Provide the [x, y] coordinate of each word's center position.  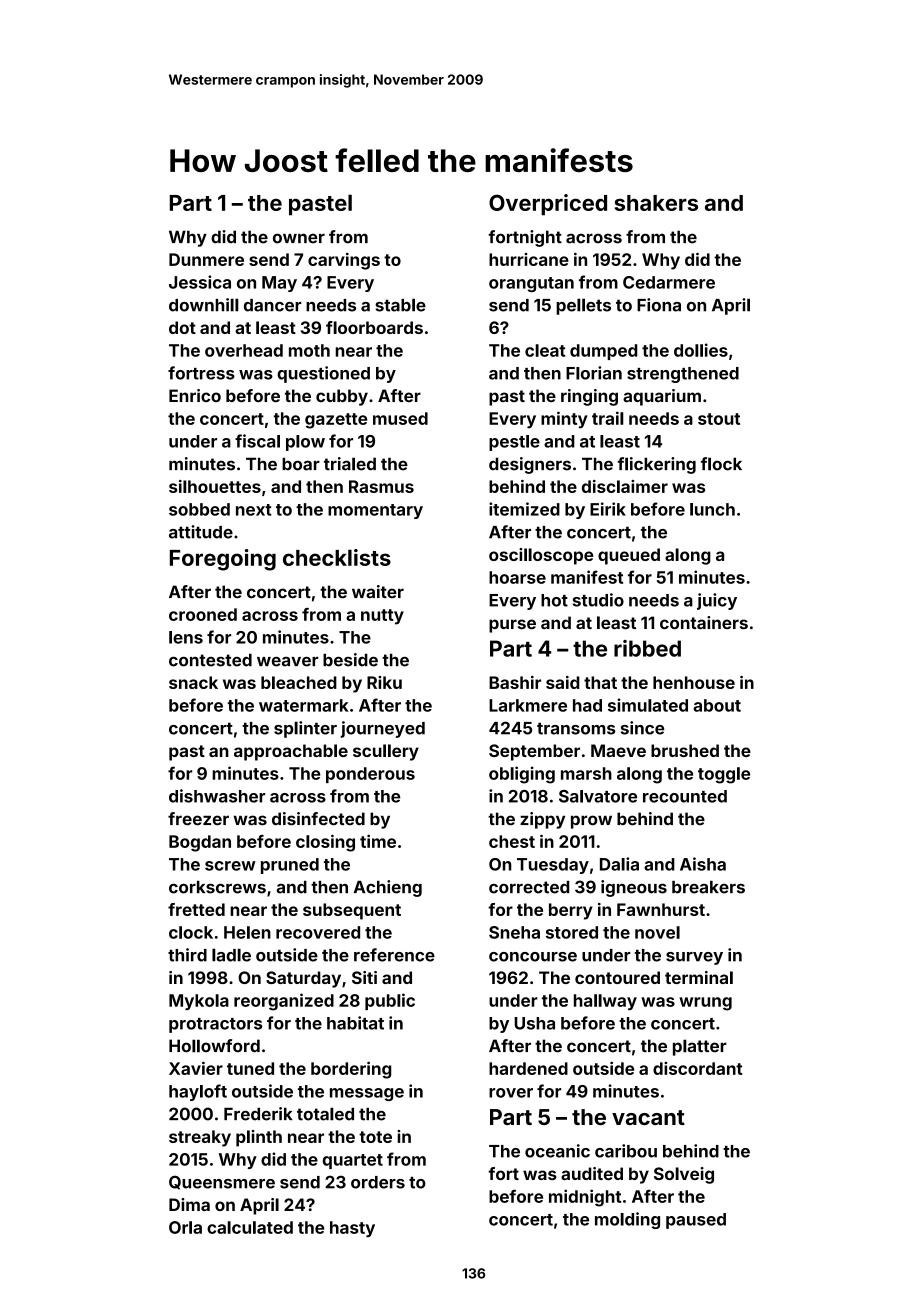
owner [299, 238]
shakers [656, 203]
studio [598, 600]
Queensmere [222, 1182]
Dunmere [206, 259]
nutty [382, 617]
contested [210, 660]
